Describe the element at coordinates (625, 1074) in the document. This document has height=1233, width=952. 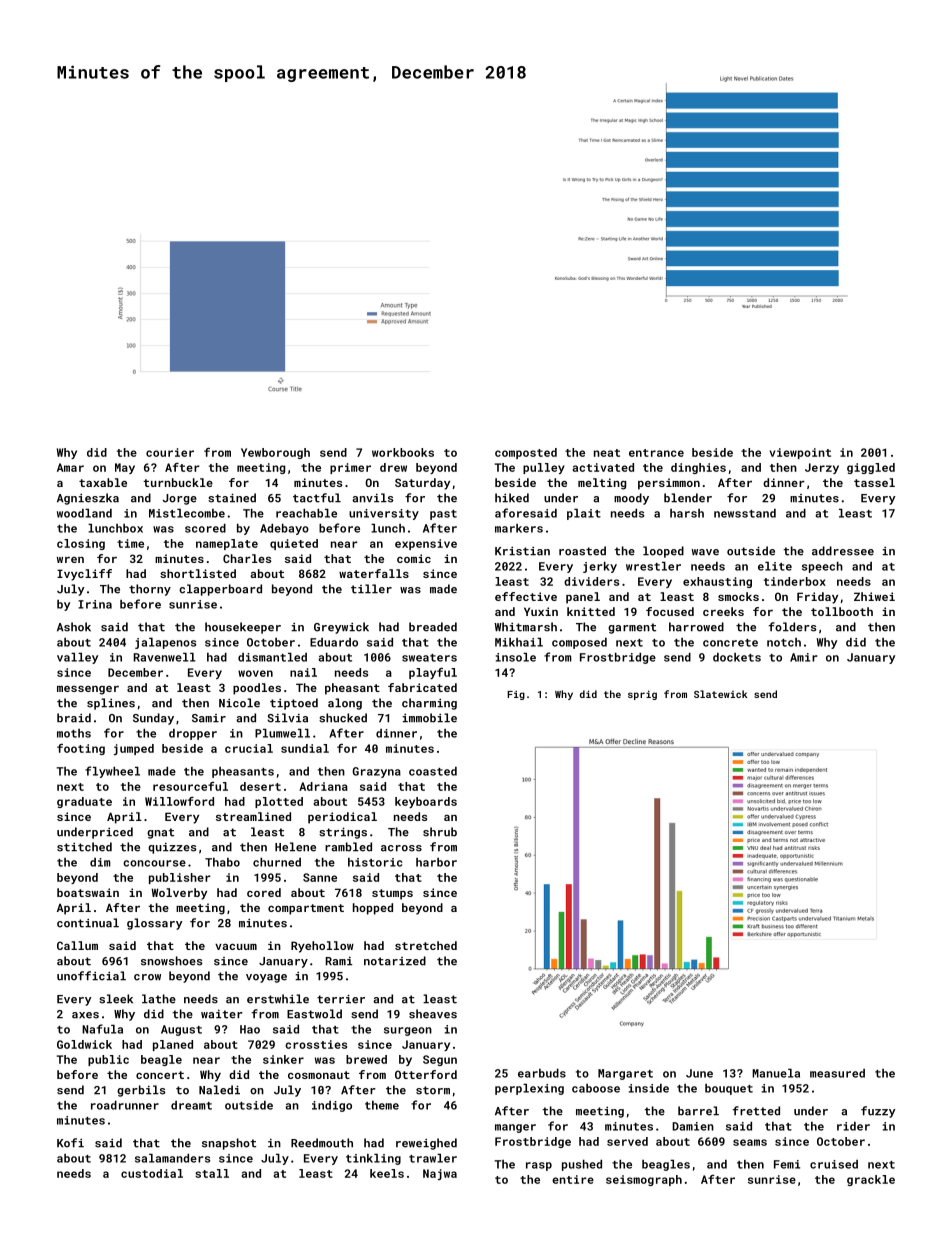
I see `Margaret` at that location.
